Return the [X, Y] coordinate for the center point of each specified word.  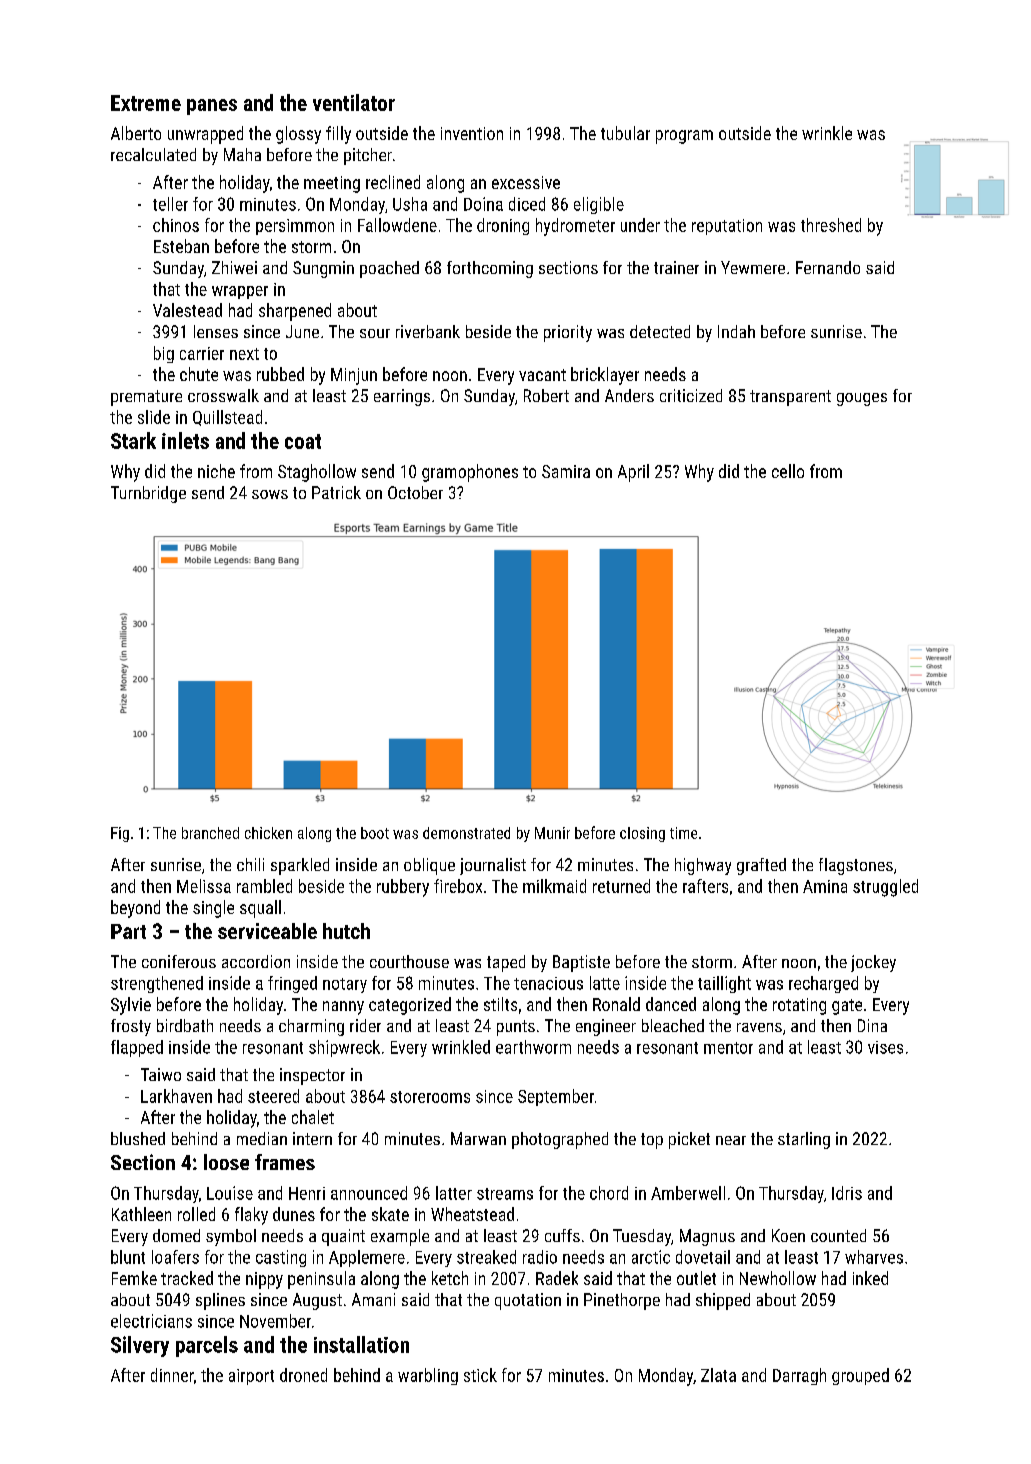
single [213, 909]
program [684, 137]
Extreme [146, 103]
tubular [625, 133]
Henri [307, 1193]
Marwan [478, 1138]
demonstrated [466, 833]
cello [788, 471]
